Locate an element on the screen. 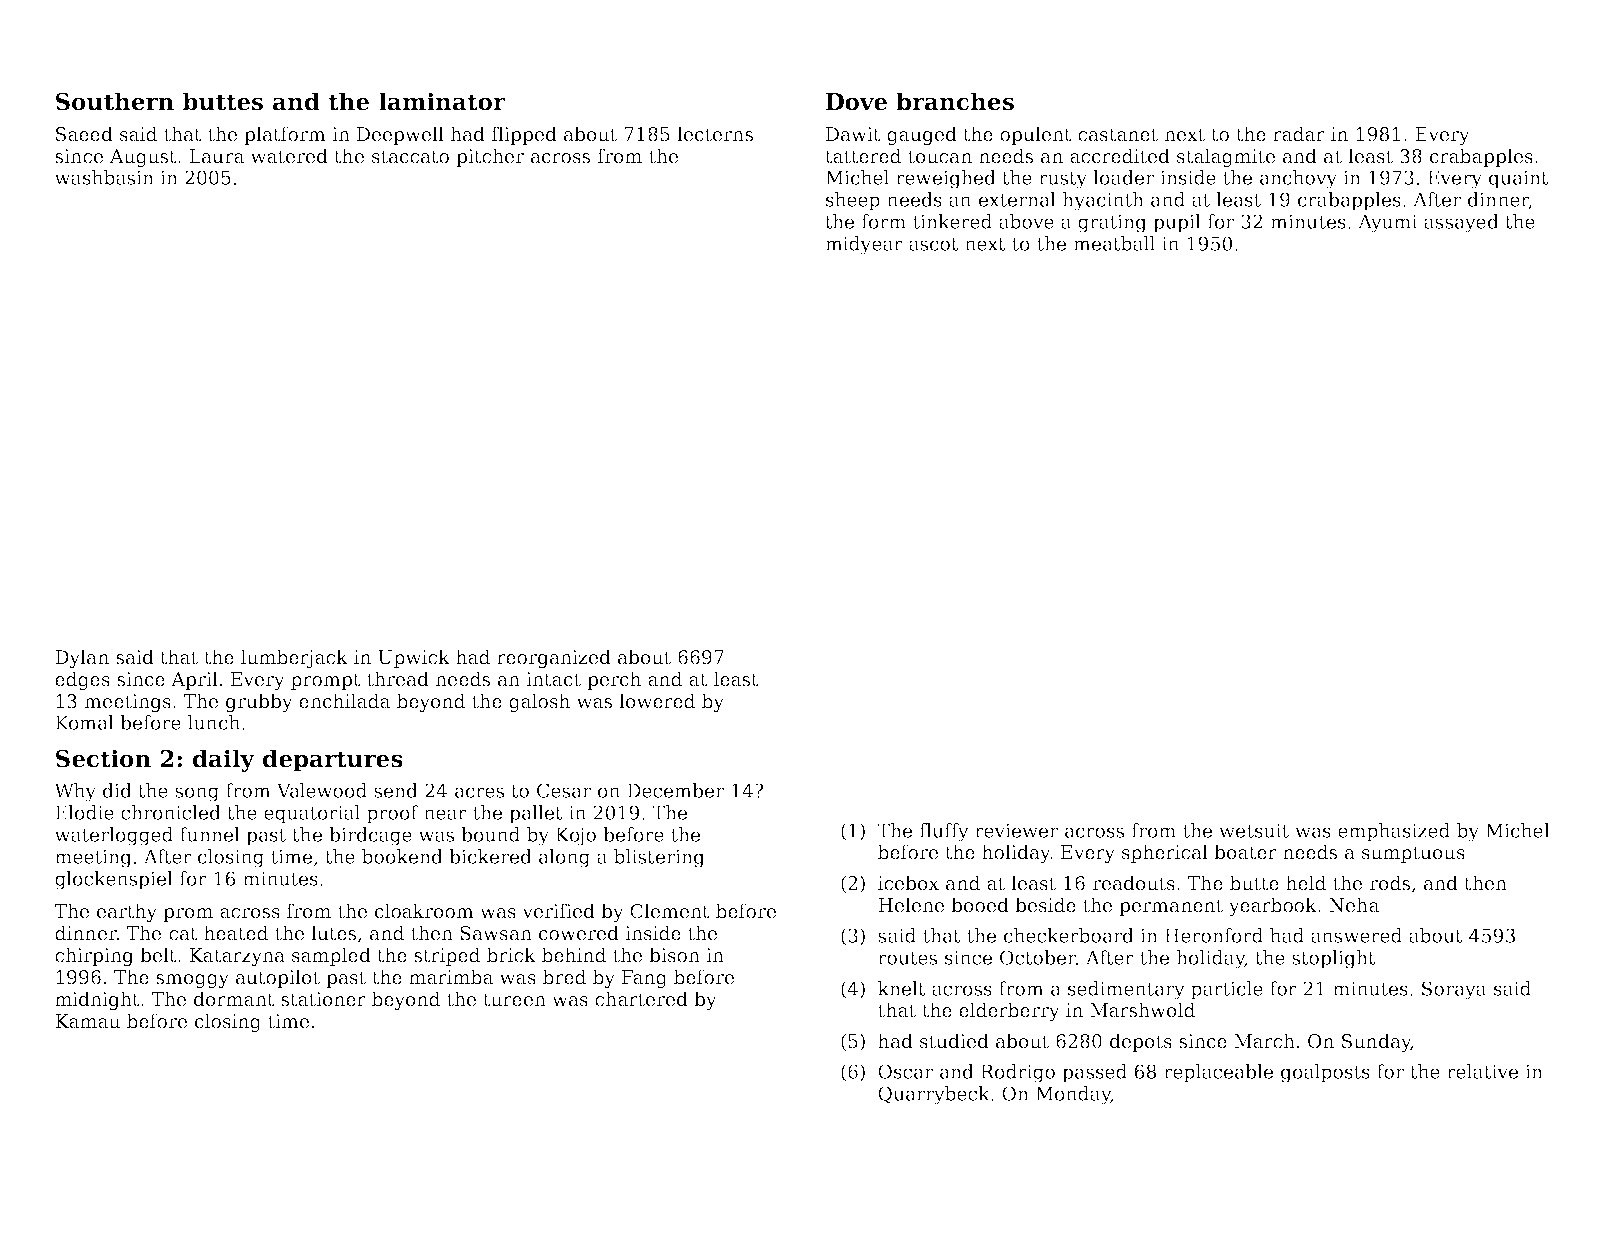 This screenshot has width=1606, height=1241. toucan is located at coordinates (940, 157).
